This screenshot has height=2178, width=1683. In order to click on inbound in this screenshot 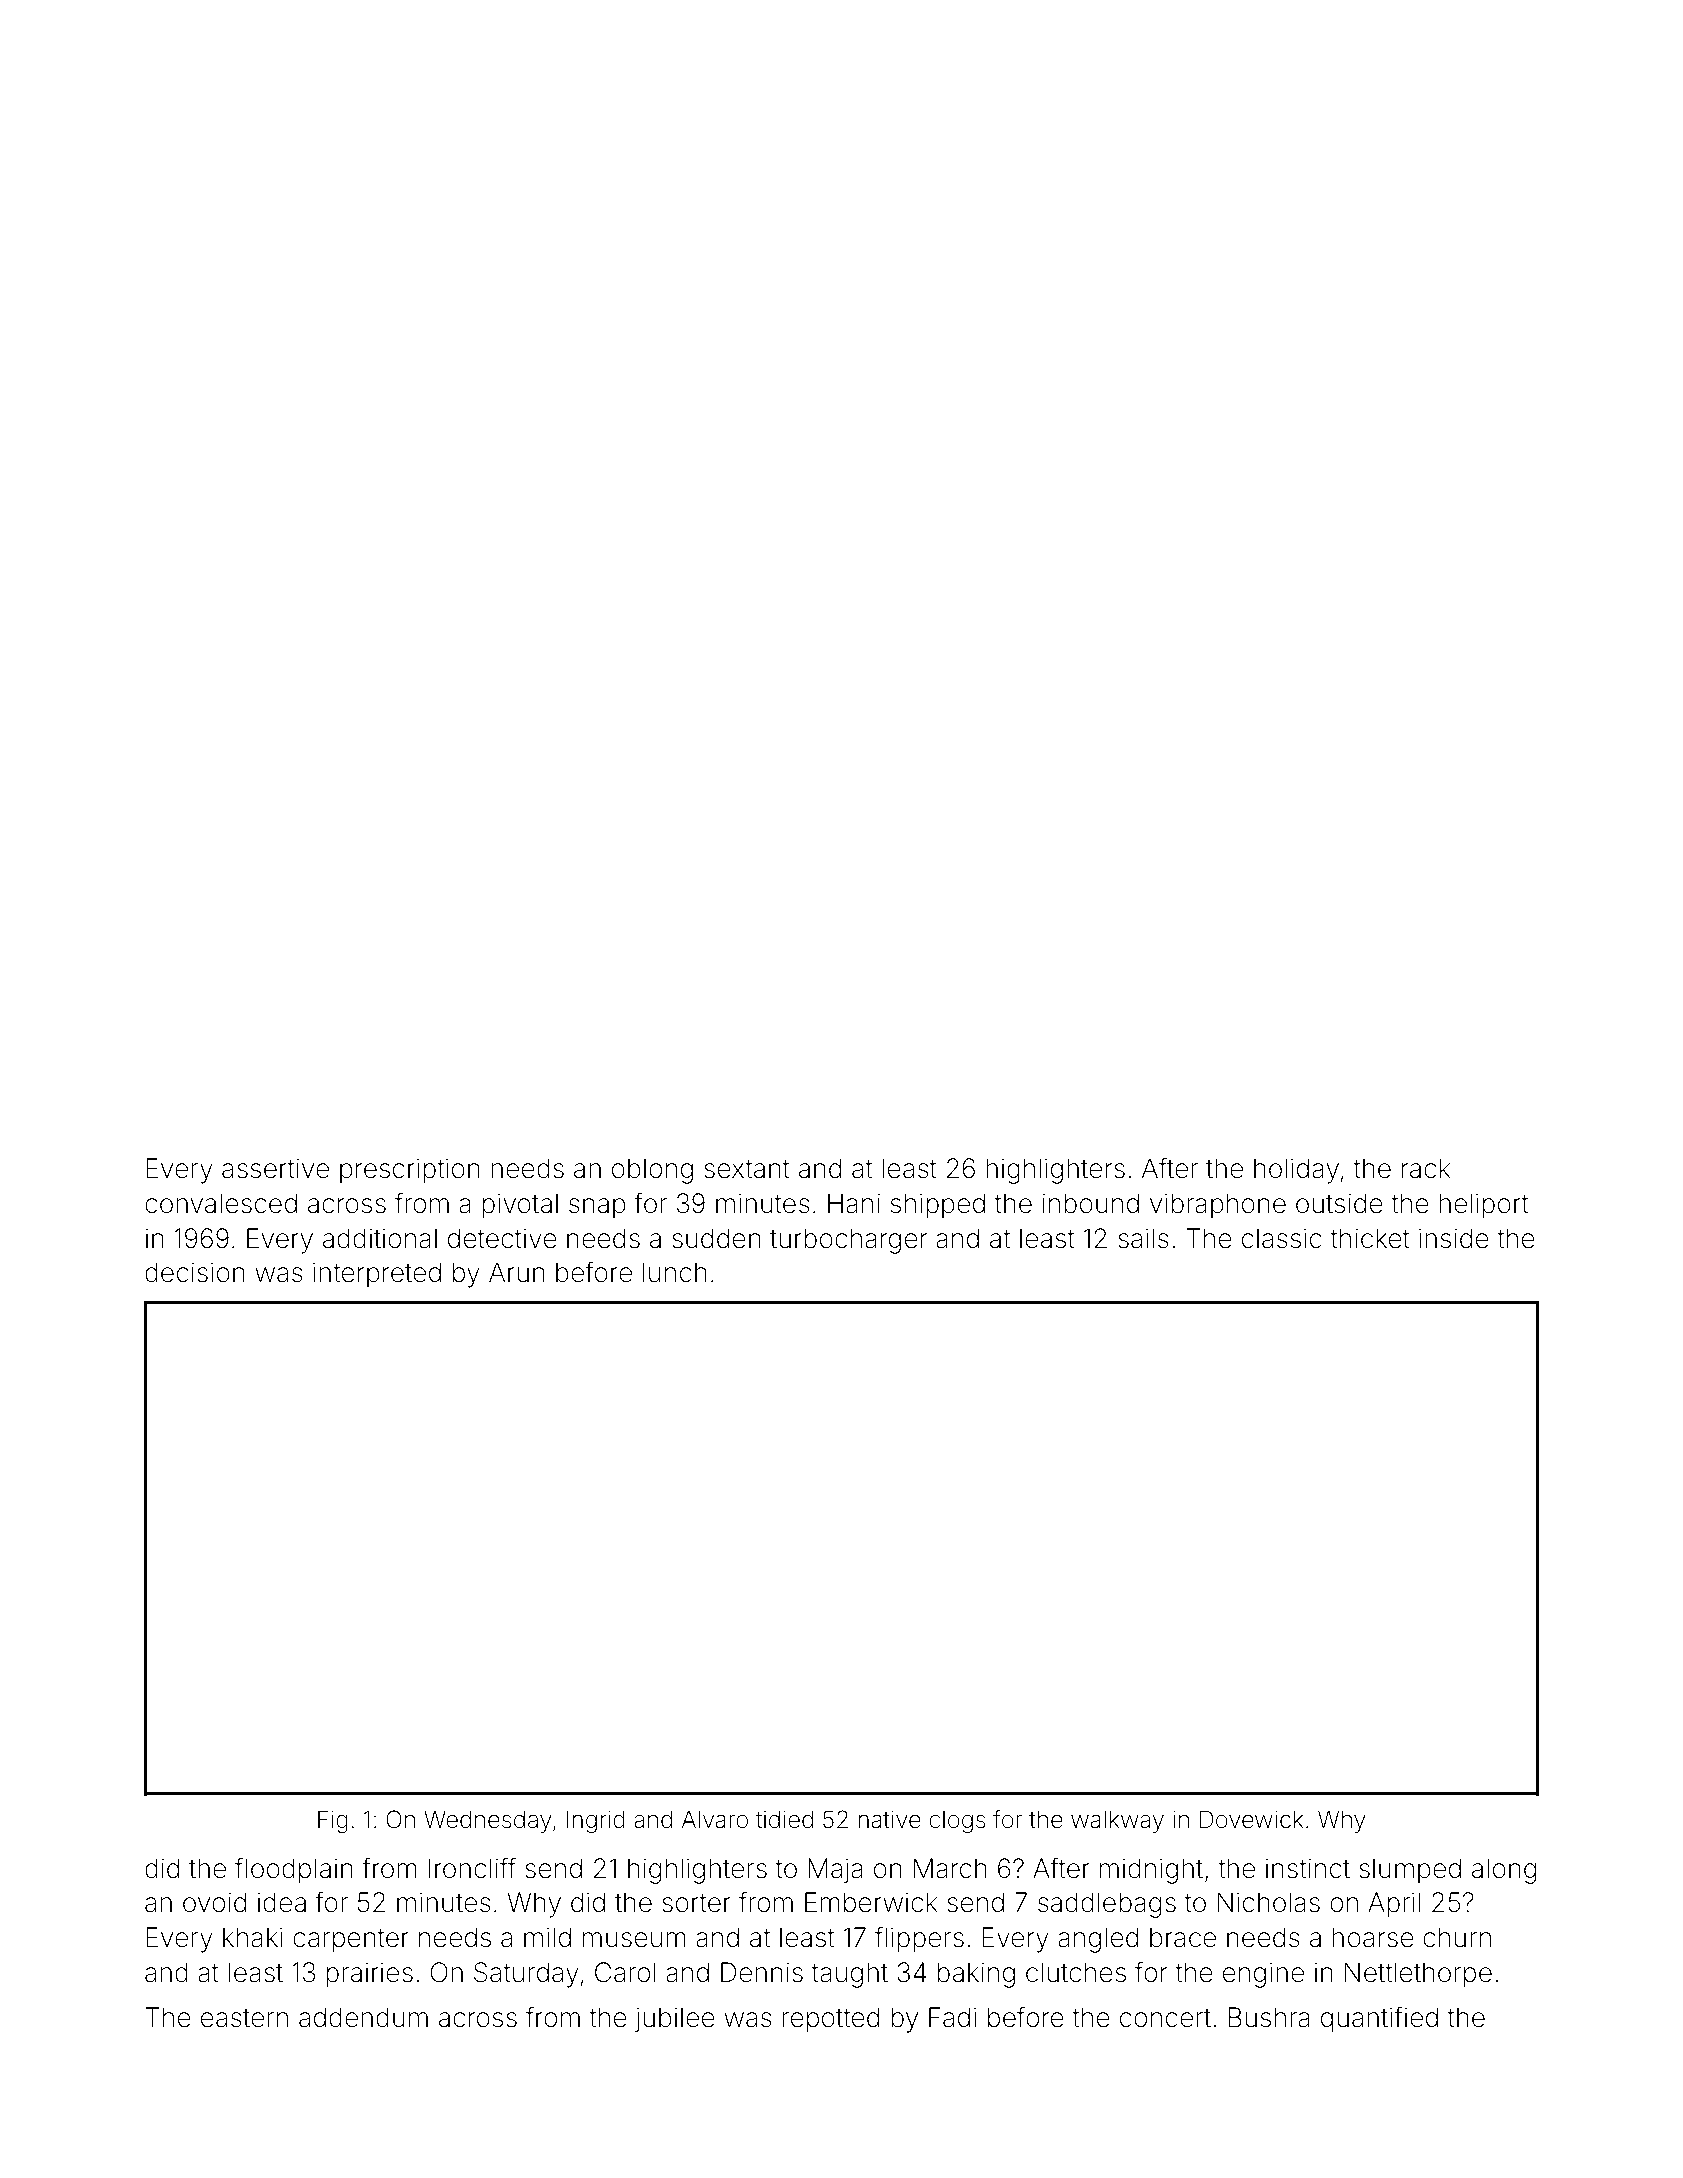, I will do `click(1090, 1203)`.
